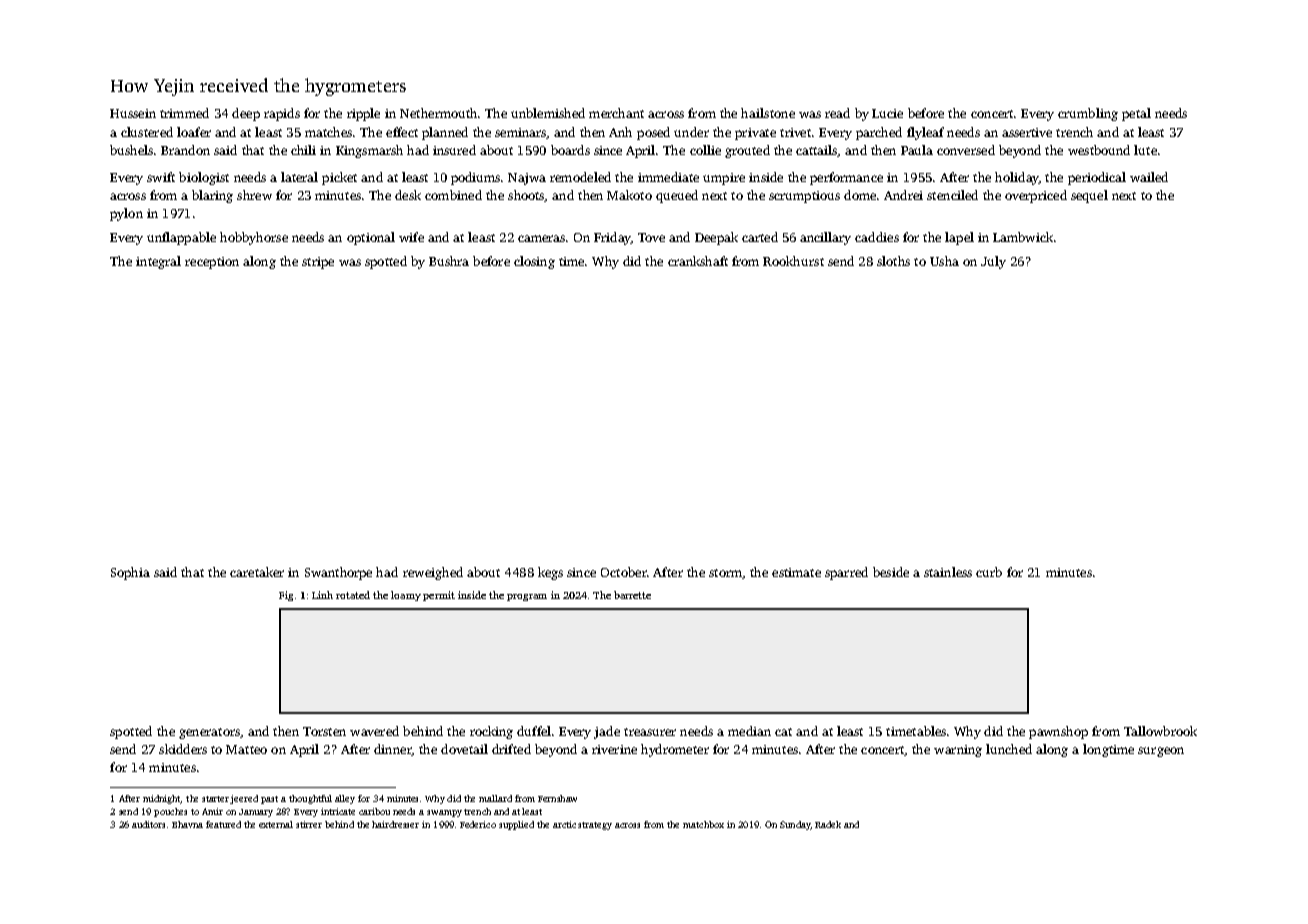  I want to click on Swanthorpe, so click(338, 573).
